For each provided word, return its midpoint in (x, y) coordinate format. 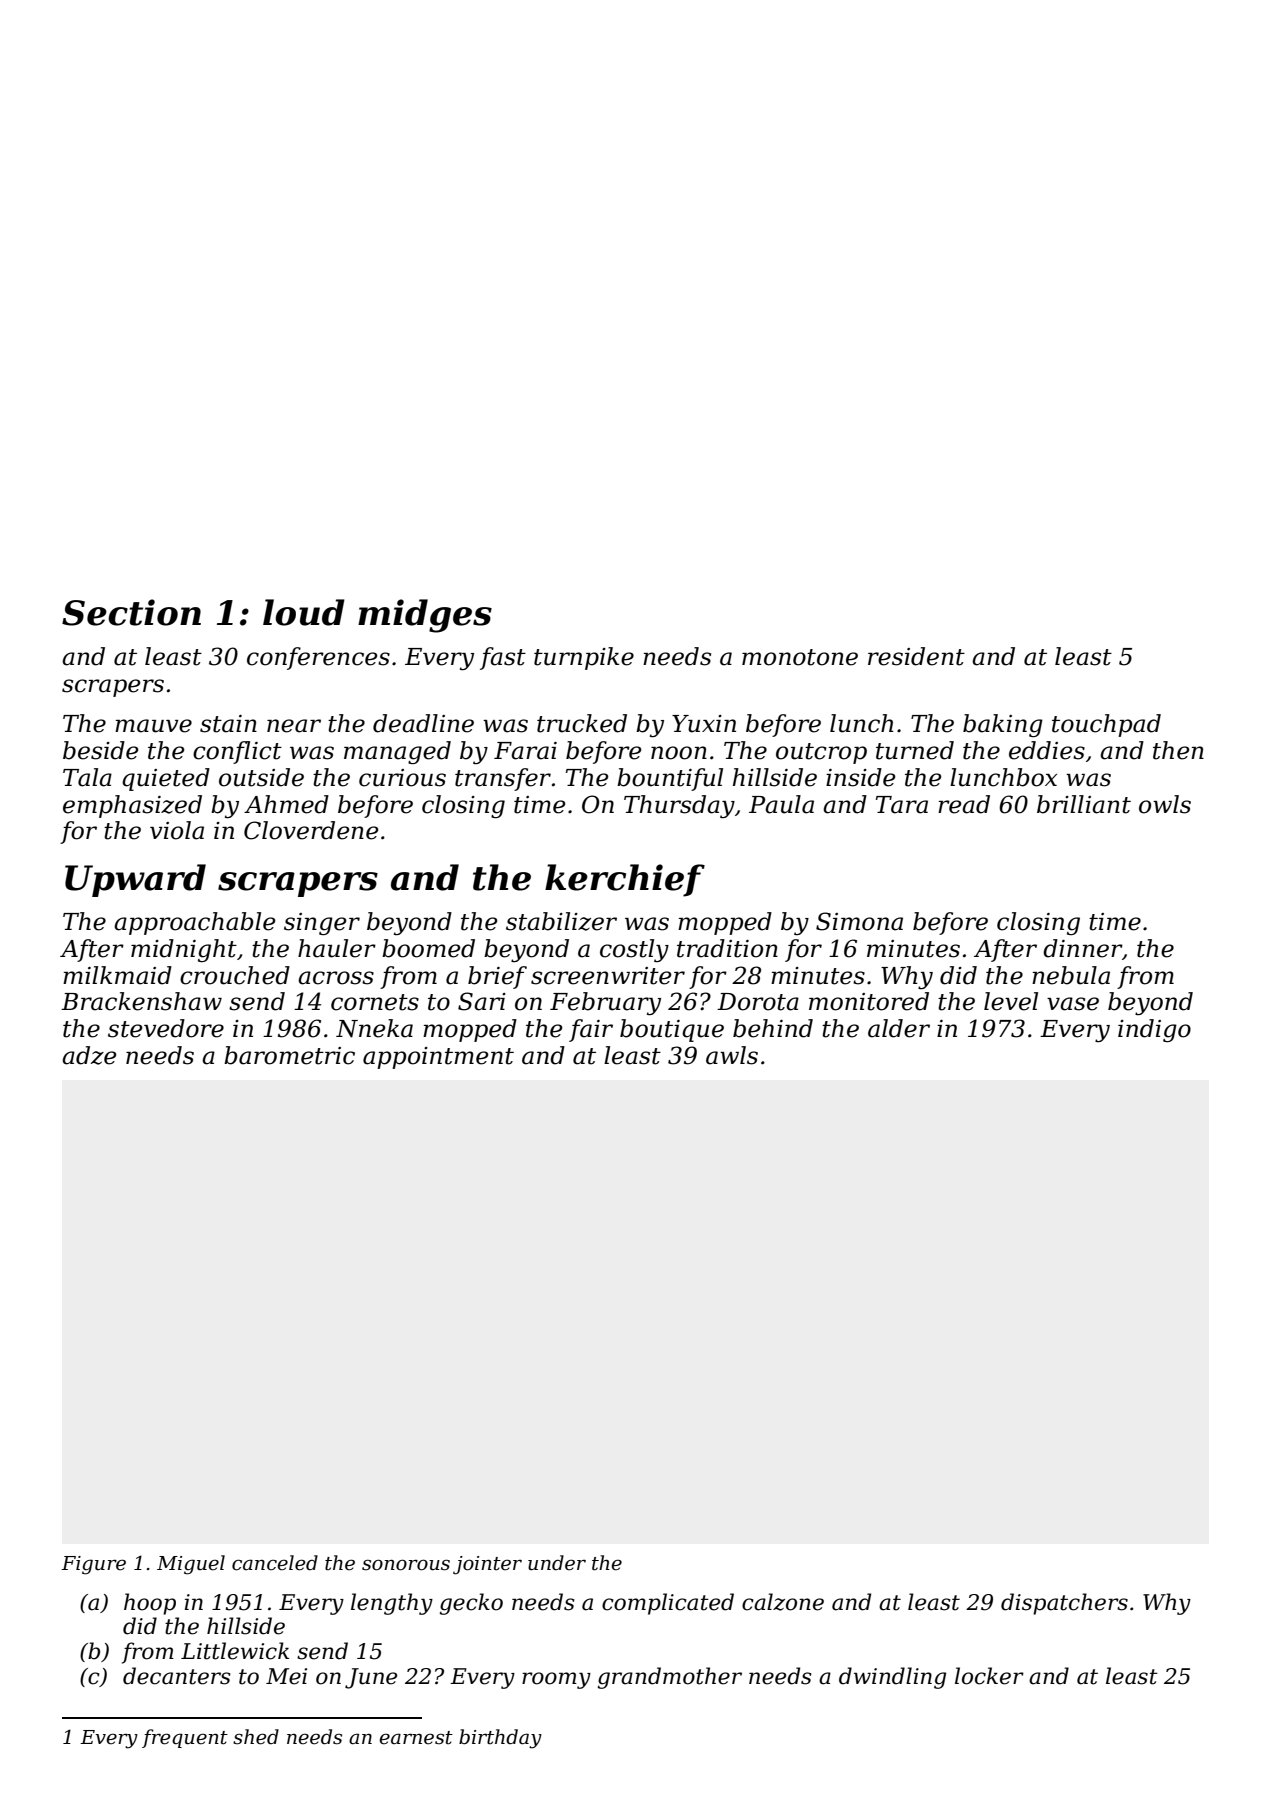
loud (304, 612)
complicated (668, 1604)
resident (916, 656)
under (557, 1563)
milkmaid (117, 975)
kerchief (625, 880)
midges (425, 616)
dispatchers (1064, 1604)
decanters (177, 1676)
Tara (902, 805)
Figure (93, 1565)
